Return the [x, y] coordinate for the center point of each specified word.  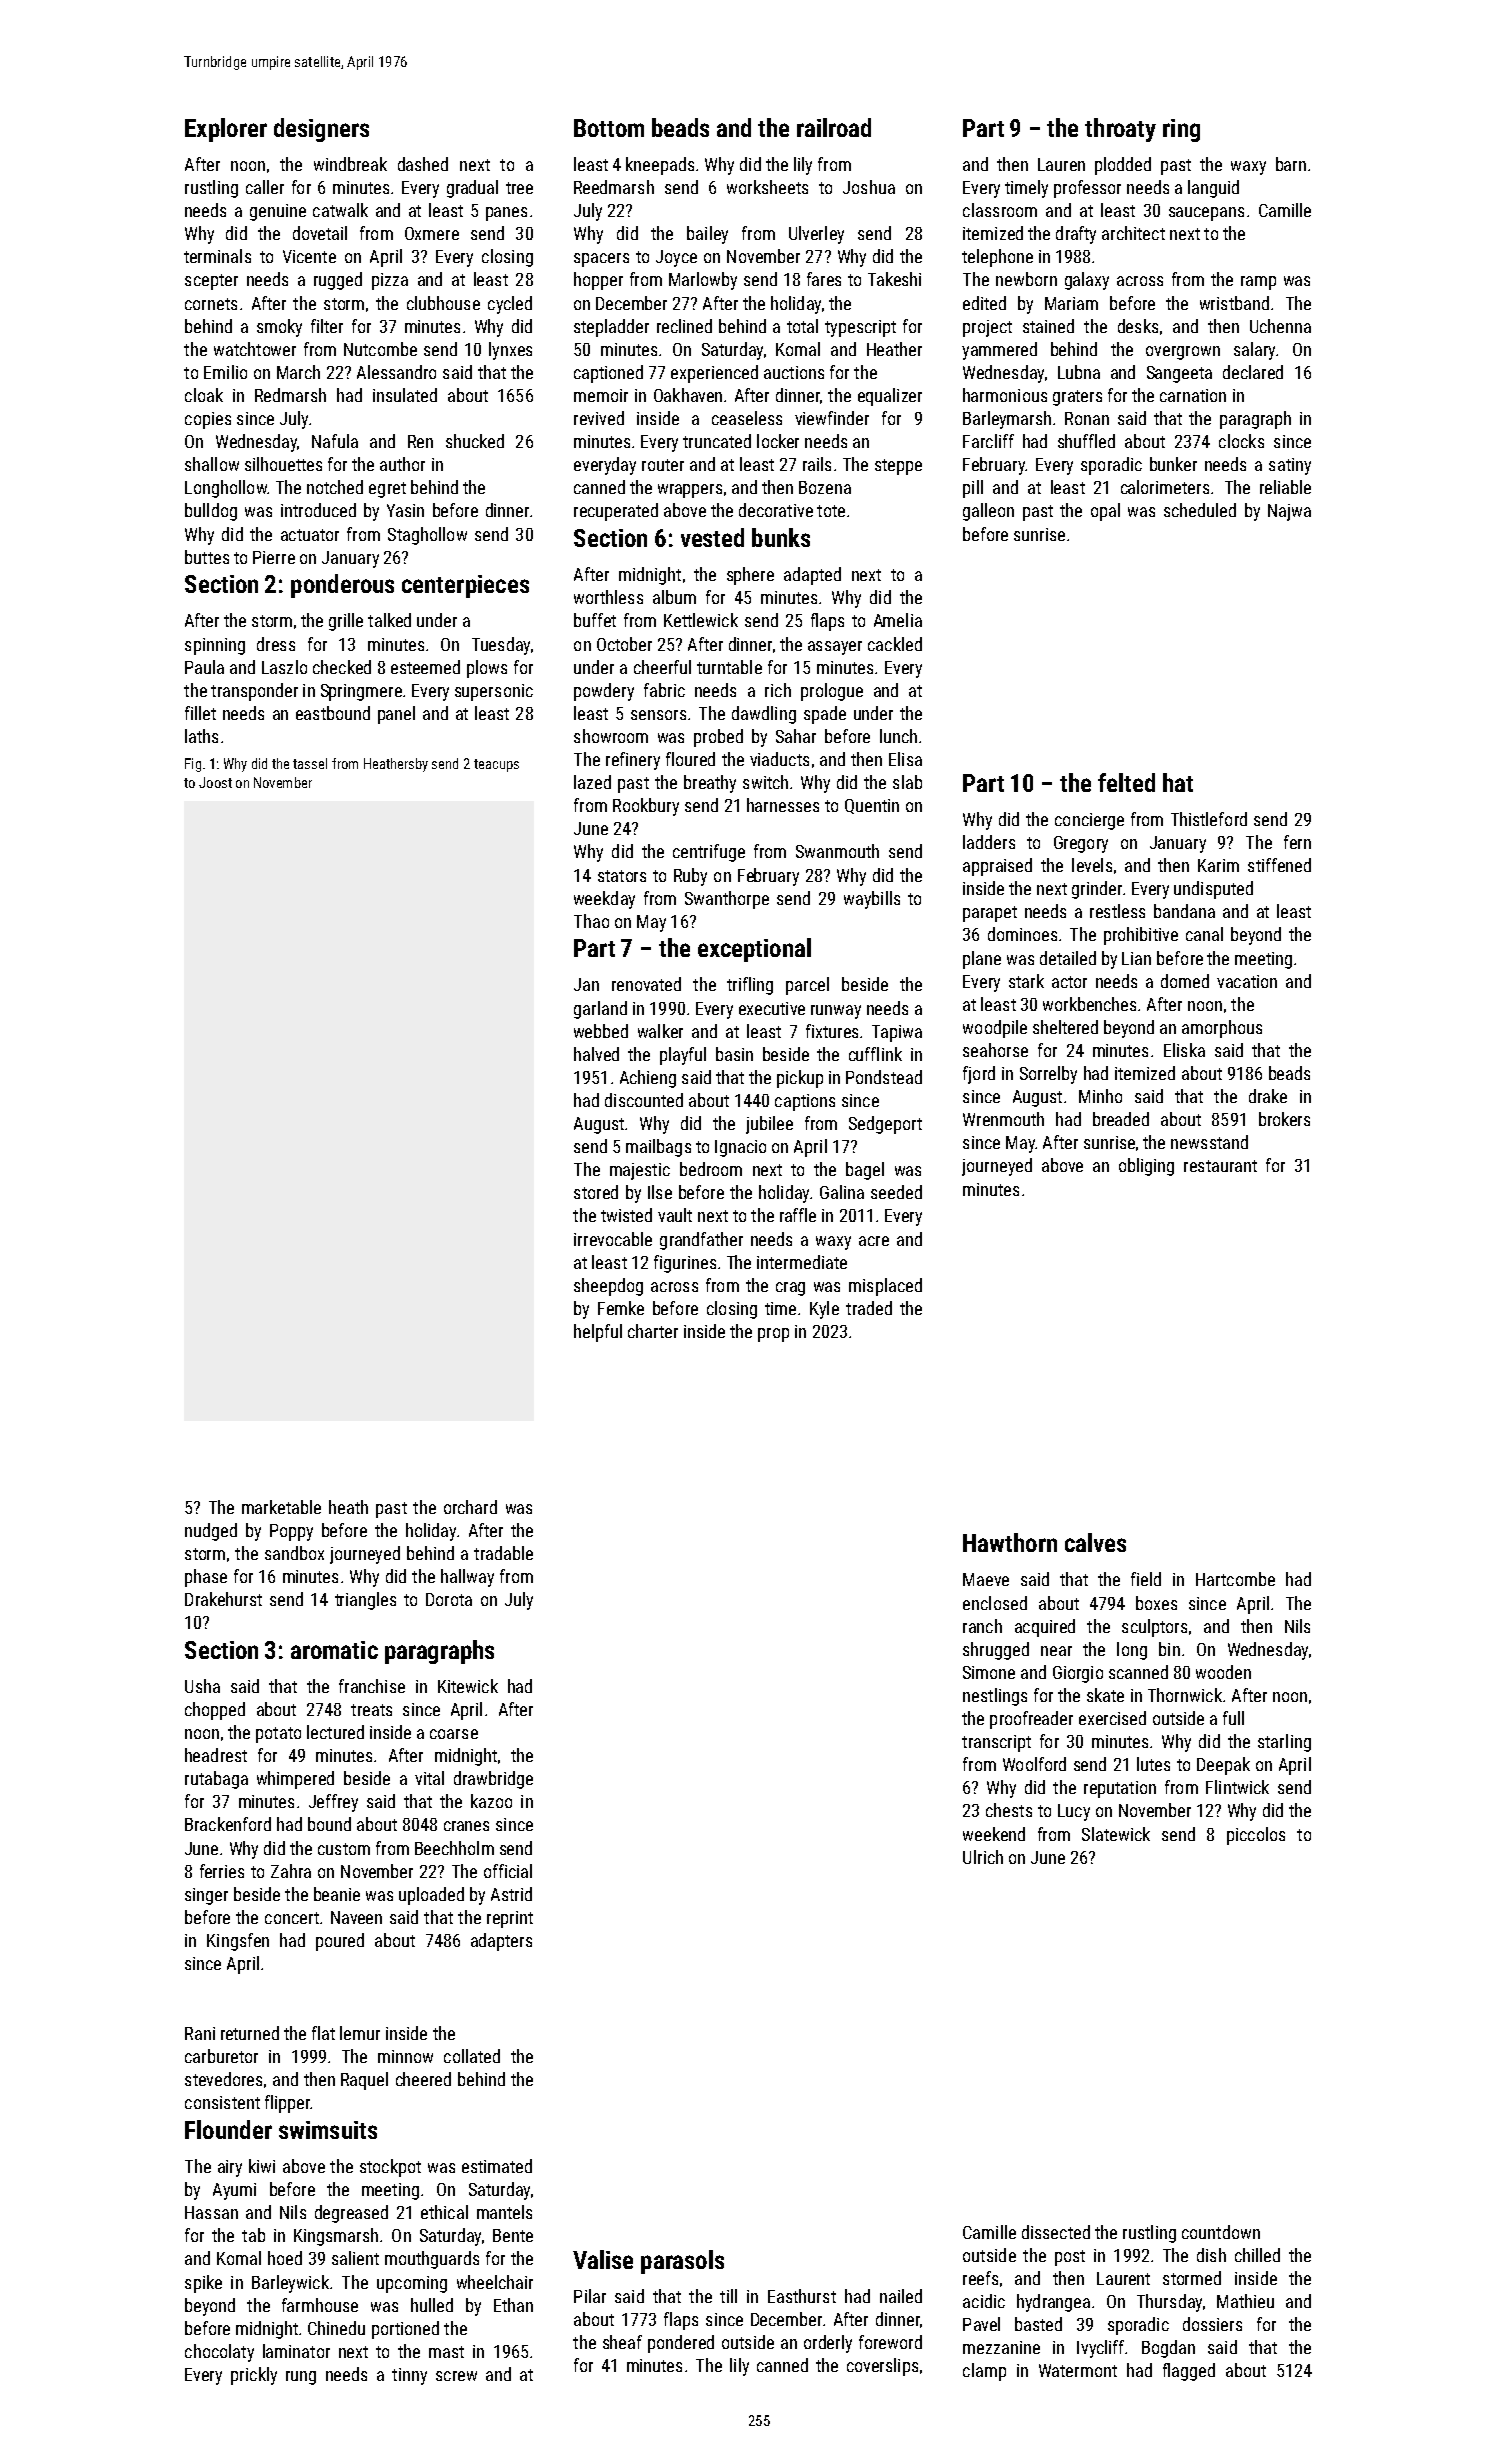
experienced [714, 374]
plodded [1123, 166]
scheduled [1200, 510]
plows [487, 669]
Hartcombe [1235, 1579]
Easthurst [802, 2296]
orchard [470, 1507]
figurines [685, 1264]
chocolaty [219, 2353]
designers [321, 130]
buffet [595, 620]
